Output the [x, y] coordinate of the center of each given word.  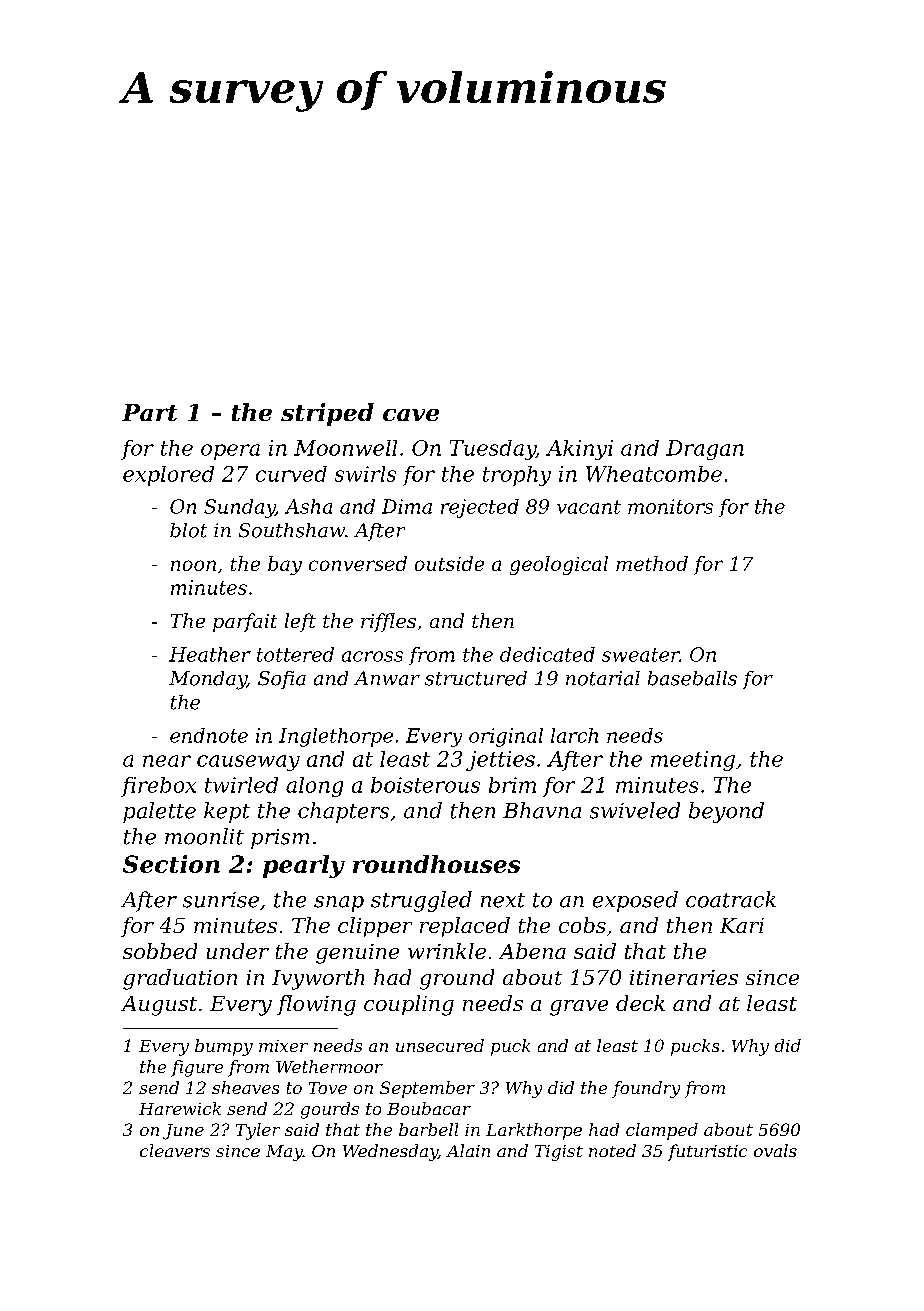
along [314, 787]
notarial [603, 678]
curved [291, 474]
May [284, 1153]
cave [411, 415]
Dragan [705, 450]
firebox [158, 787]
